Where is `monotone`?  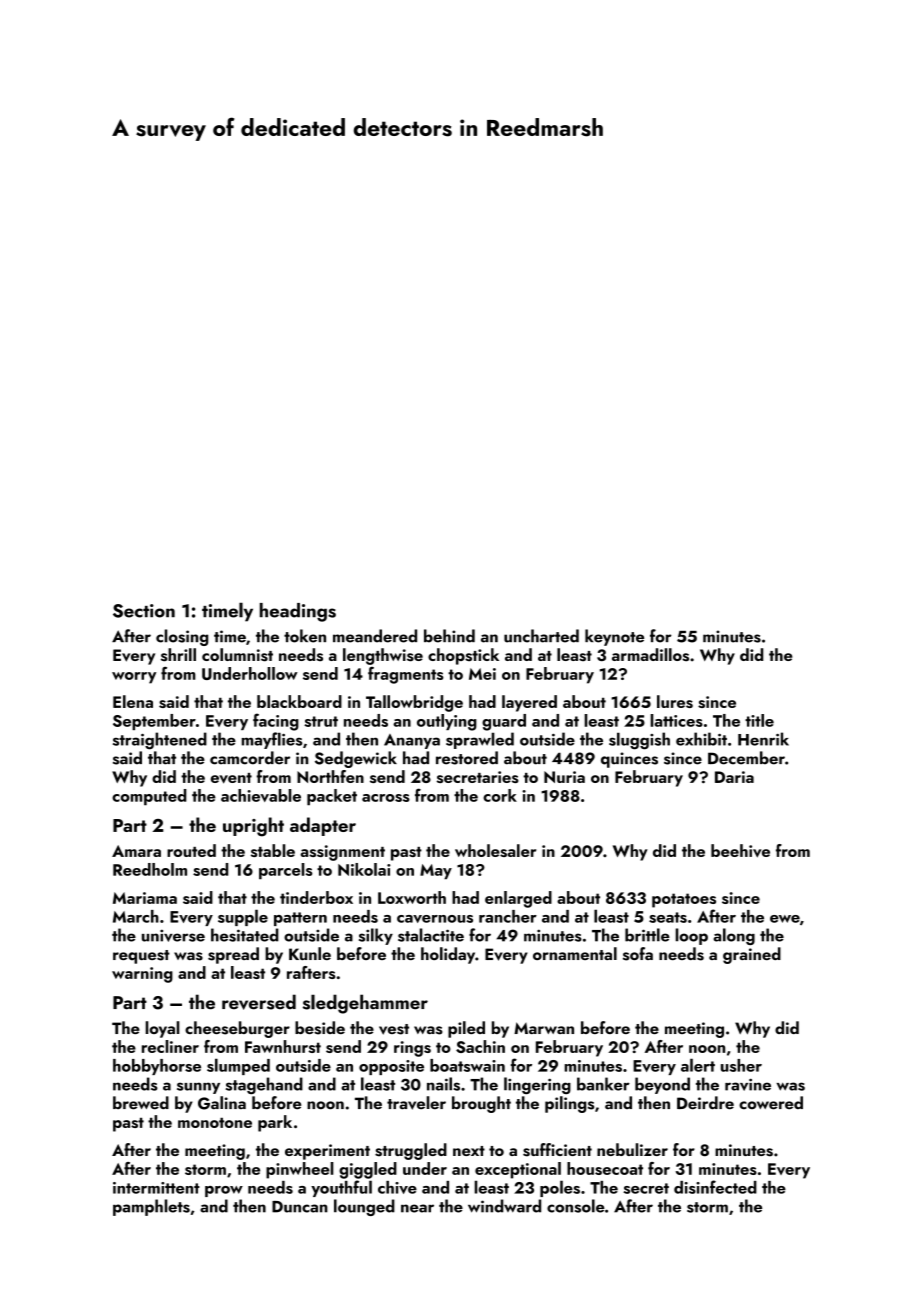
monotone is located at coordinates (215, 1123).
